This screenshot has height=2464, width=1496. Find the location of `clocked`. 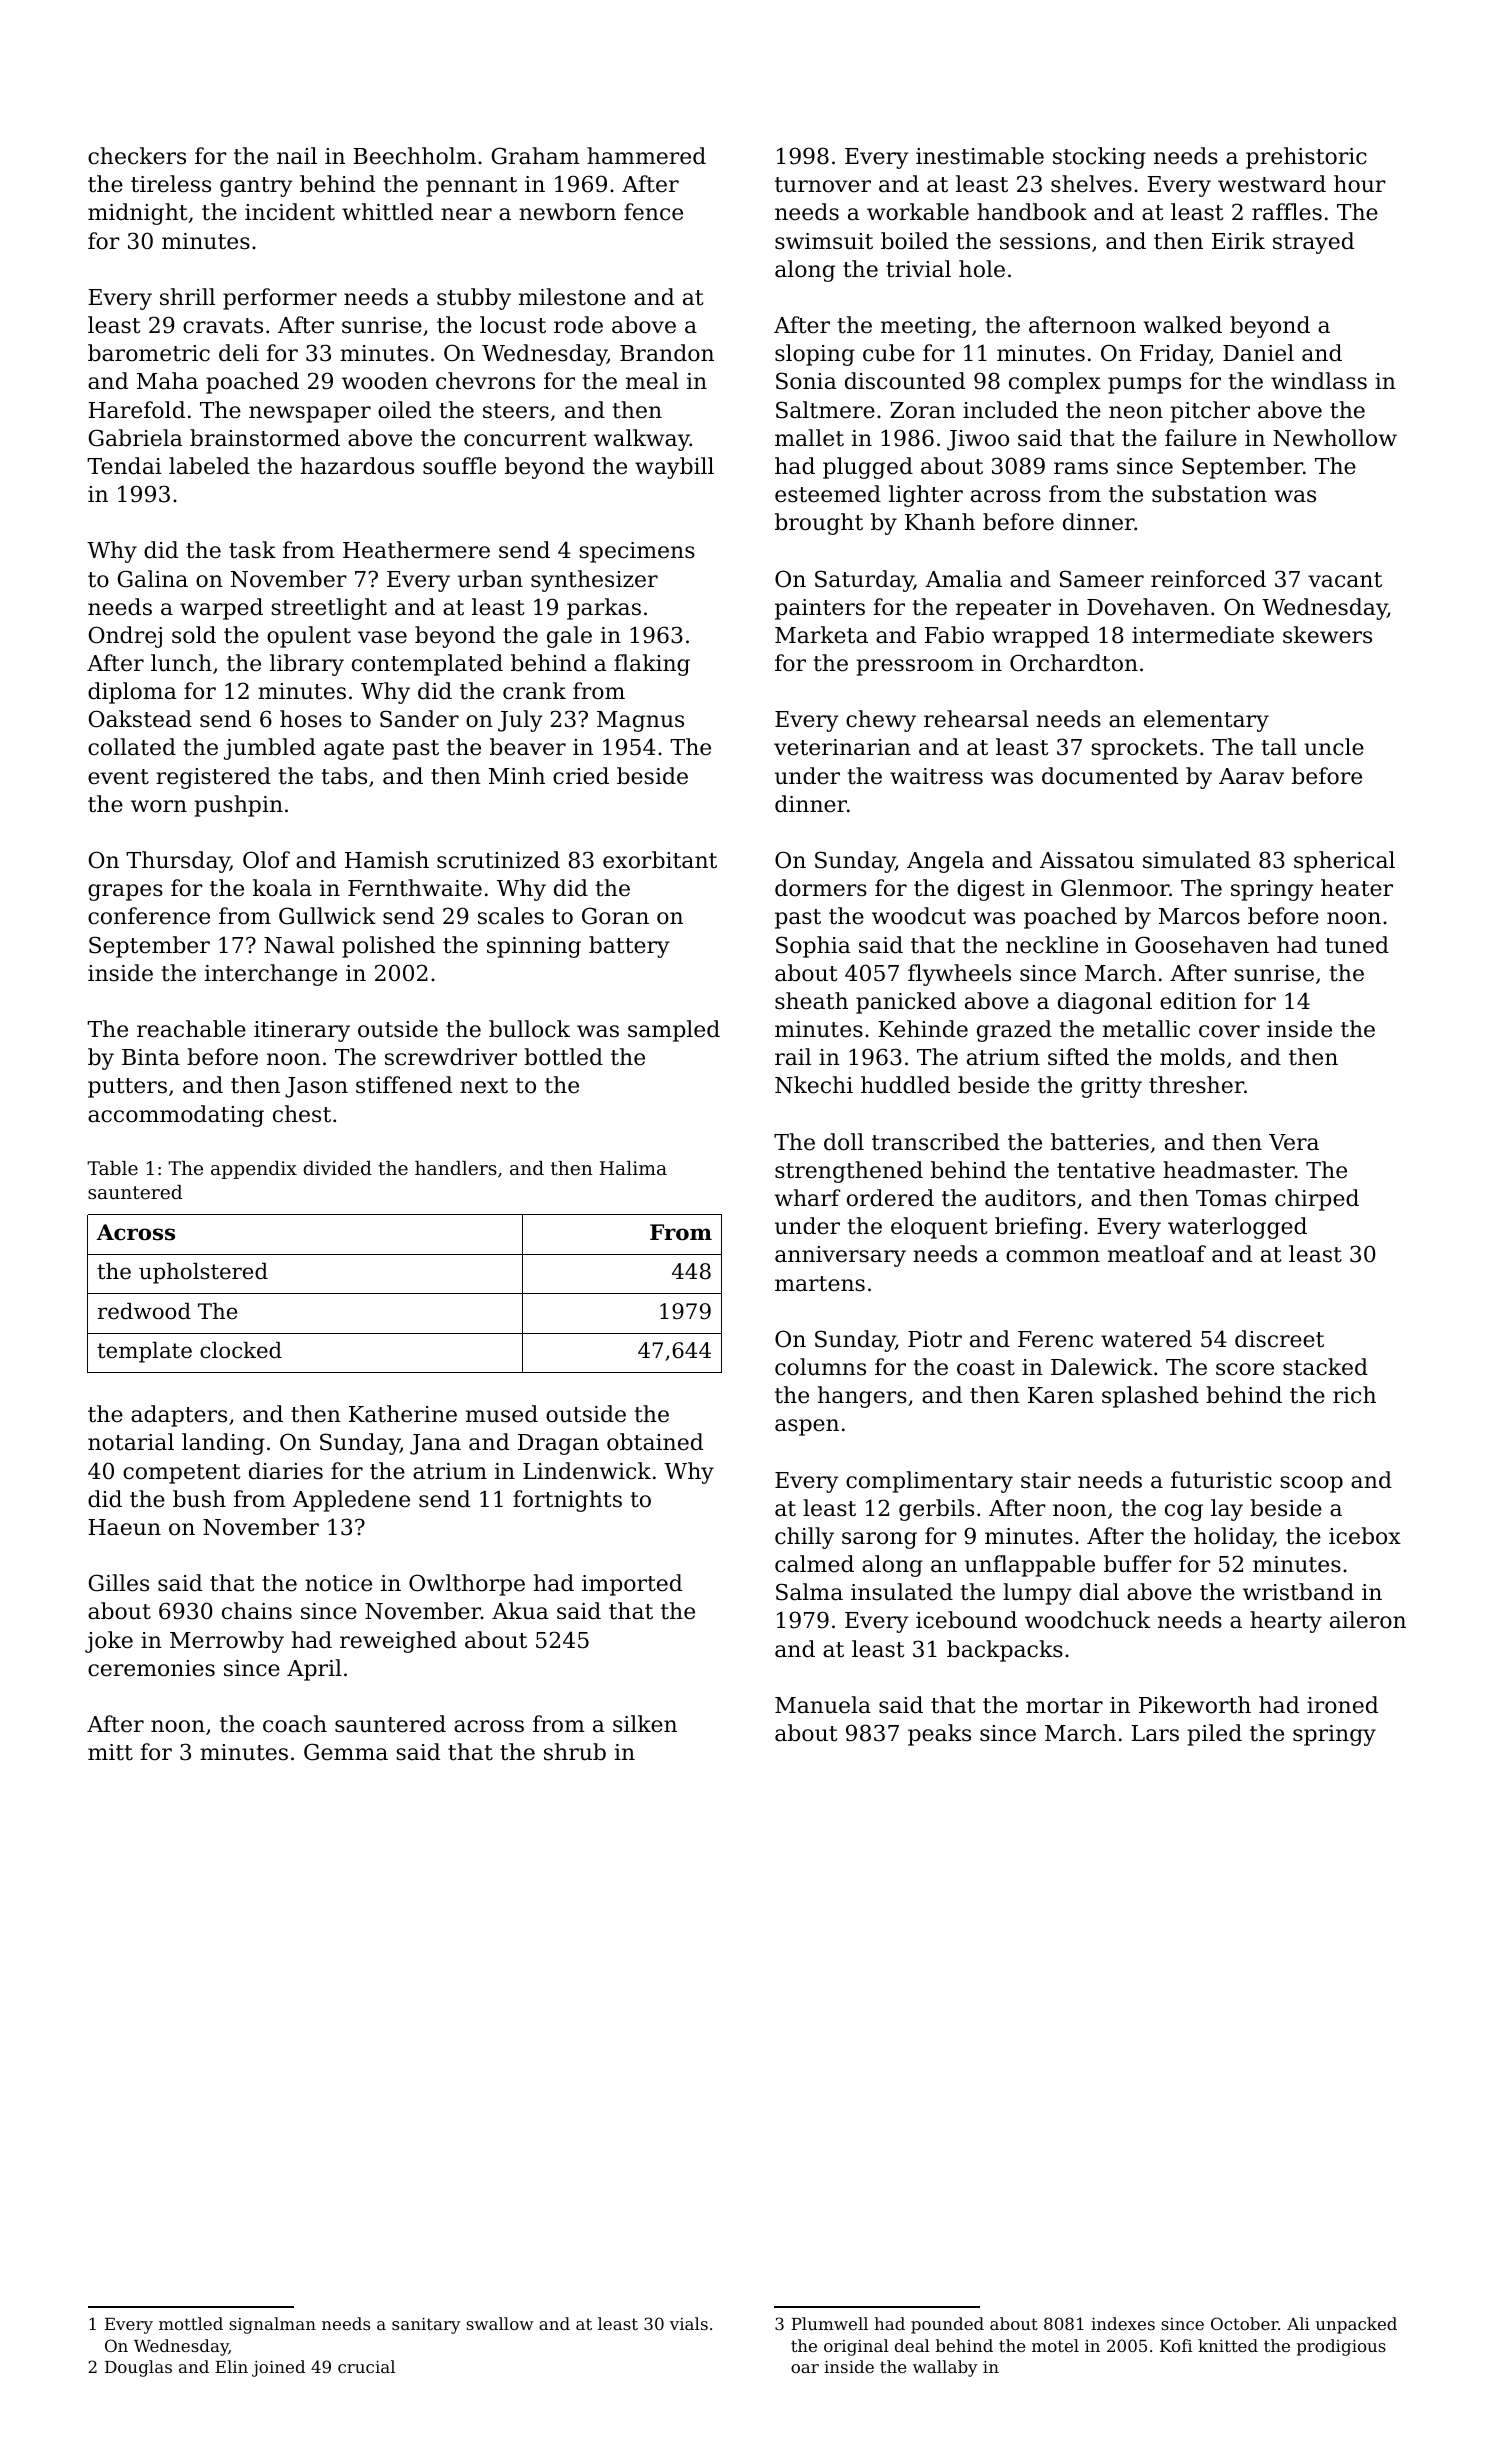

clocked is located at coordinates (241, 1350).
